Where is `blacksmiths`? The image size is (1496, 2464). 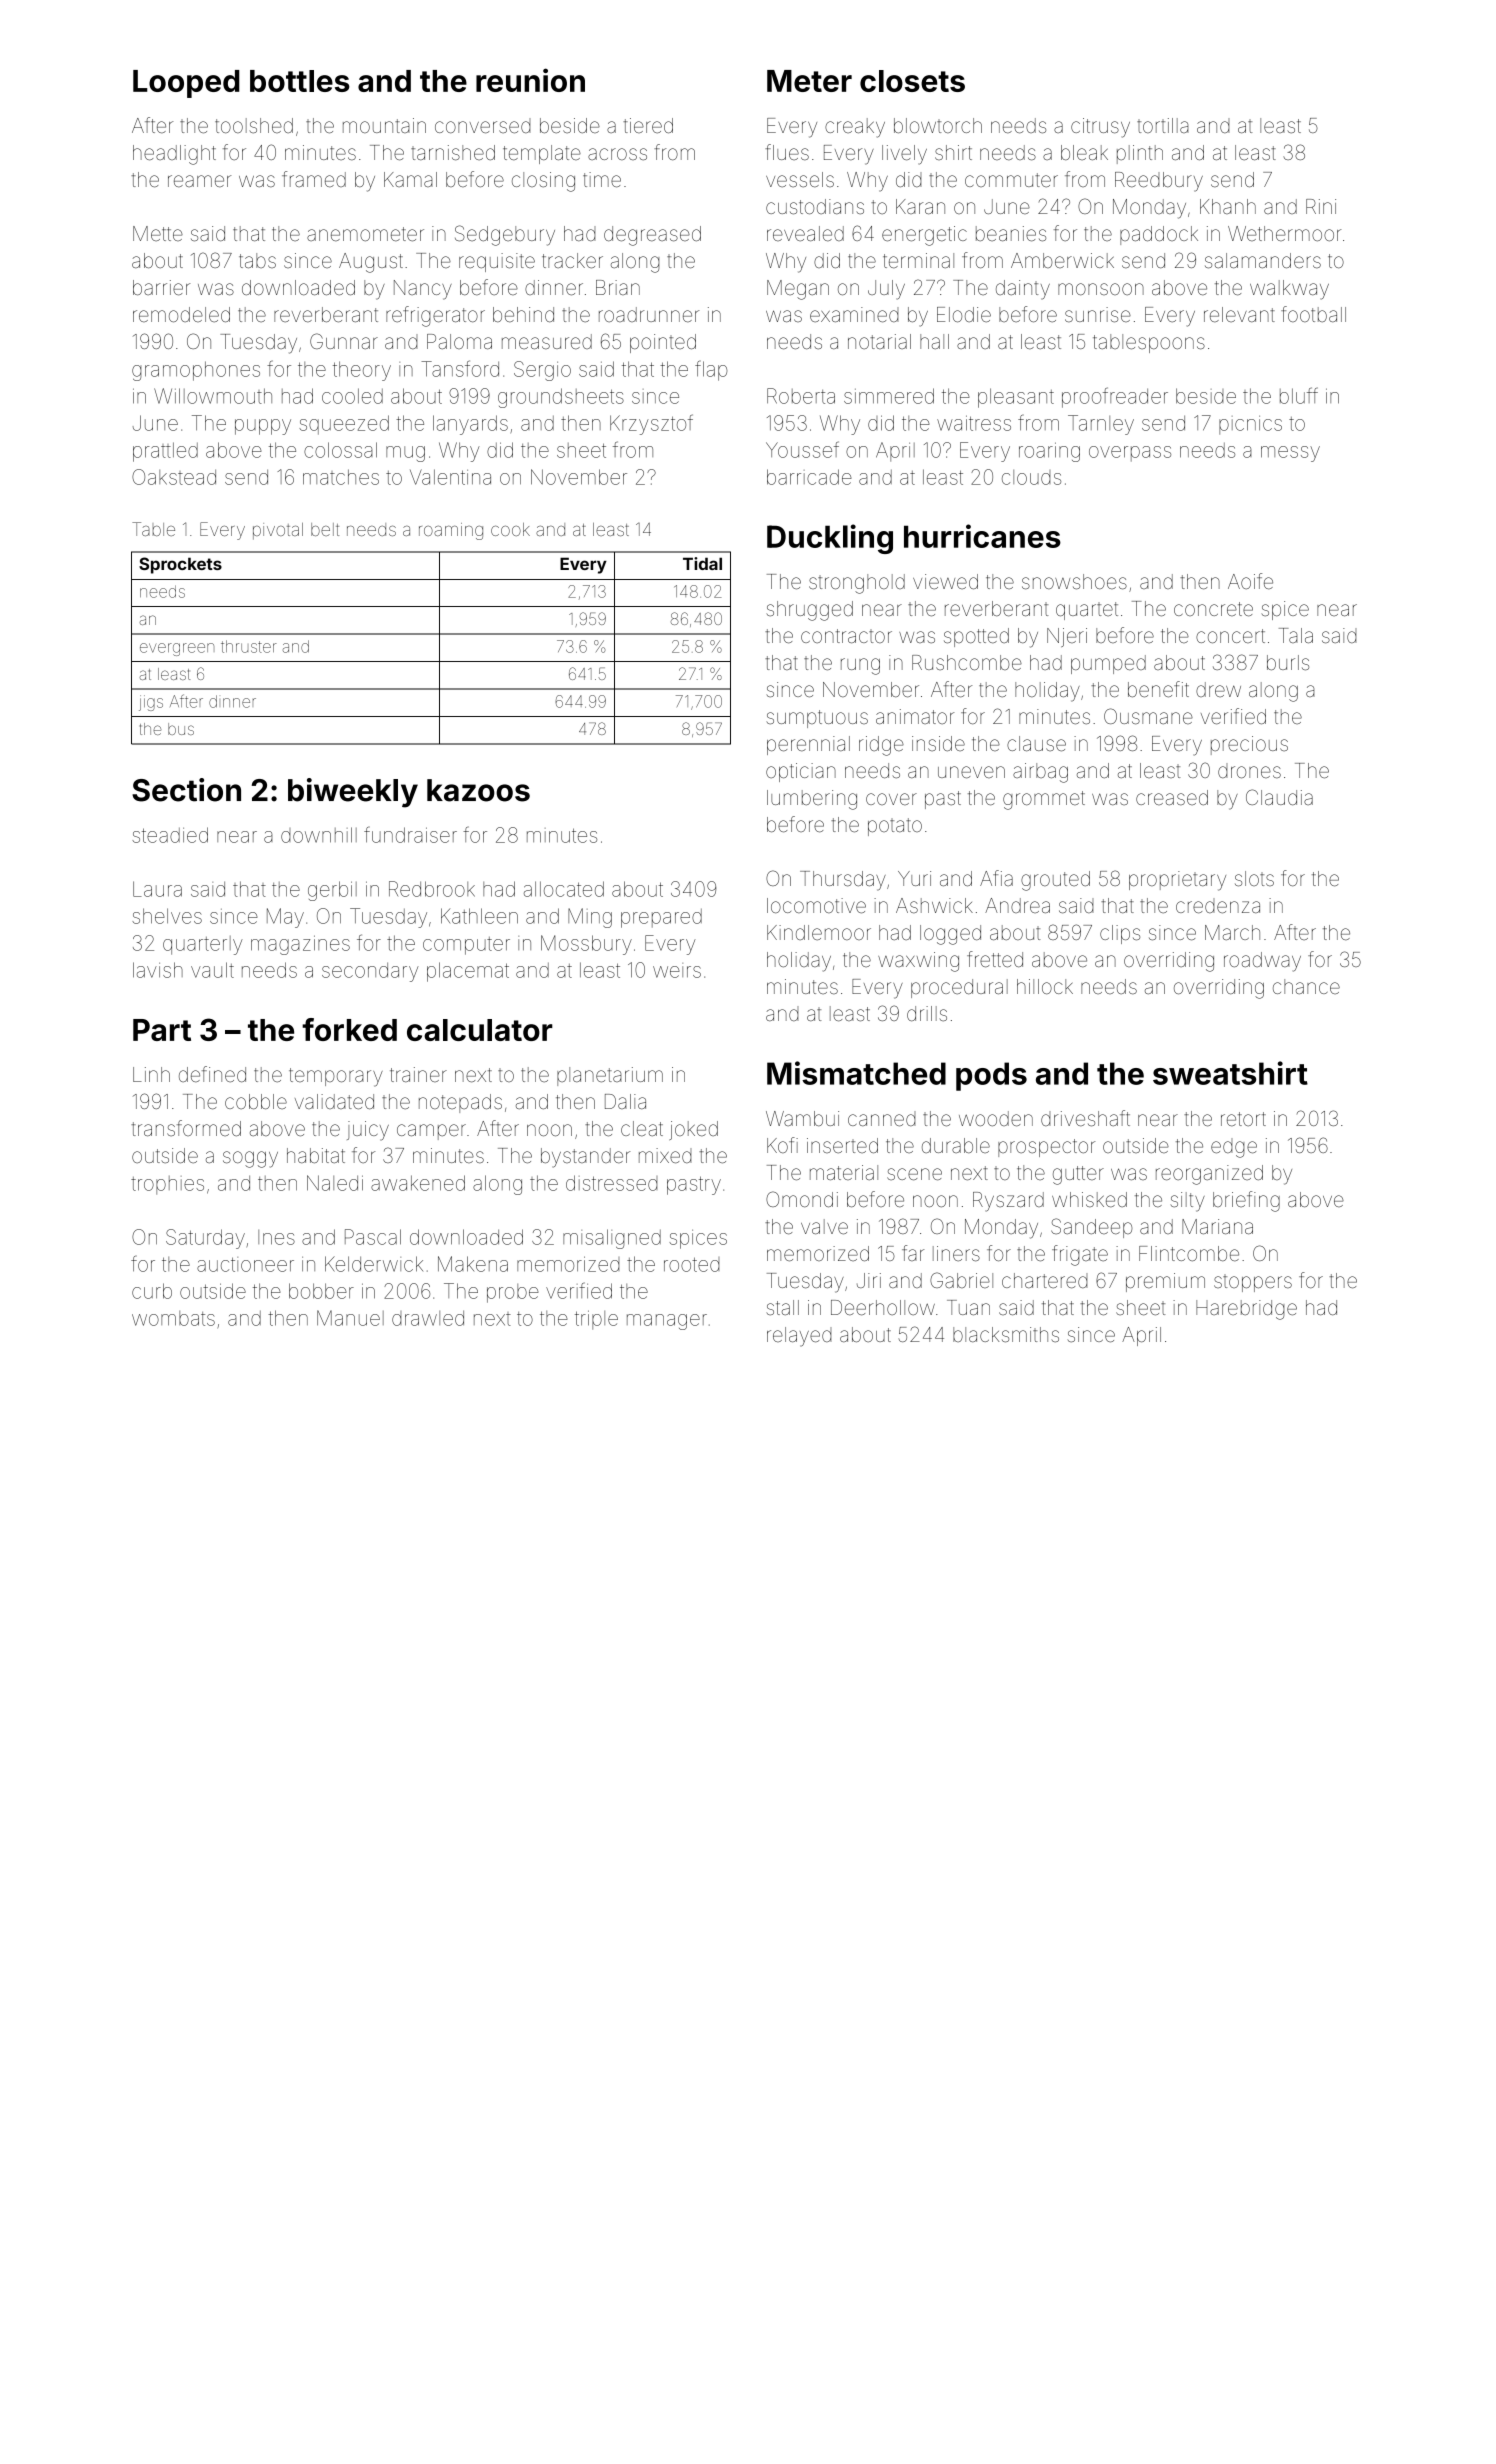
blacksmiths is located at coordinates (1006, 1334).
